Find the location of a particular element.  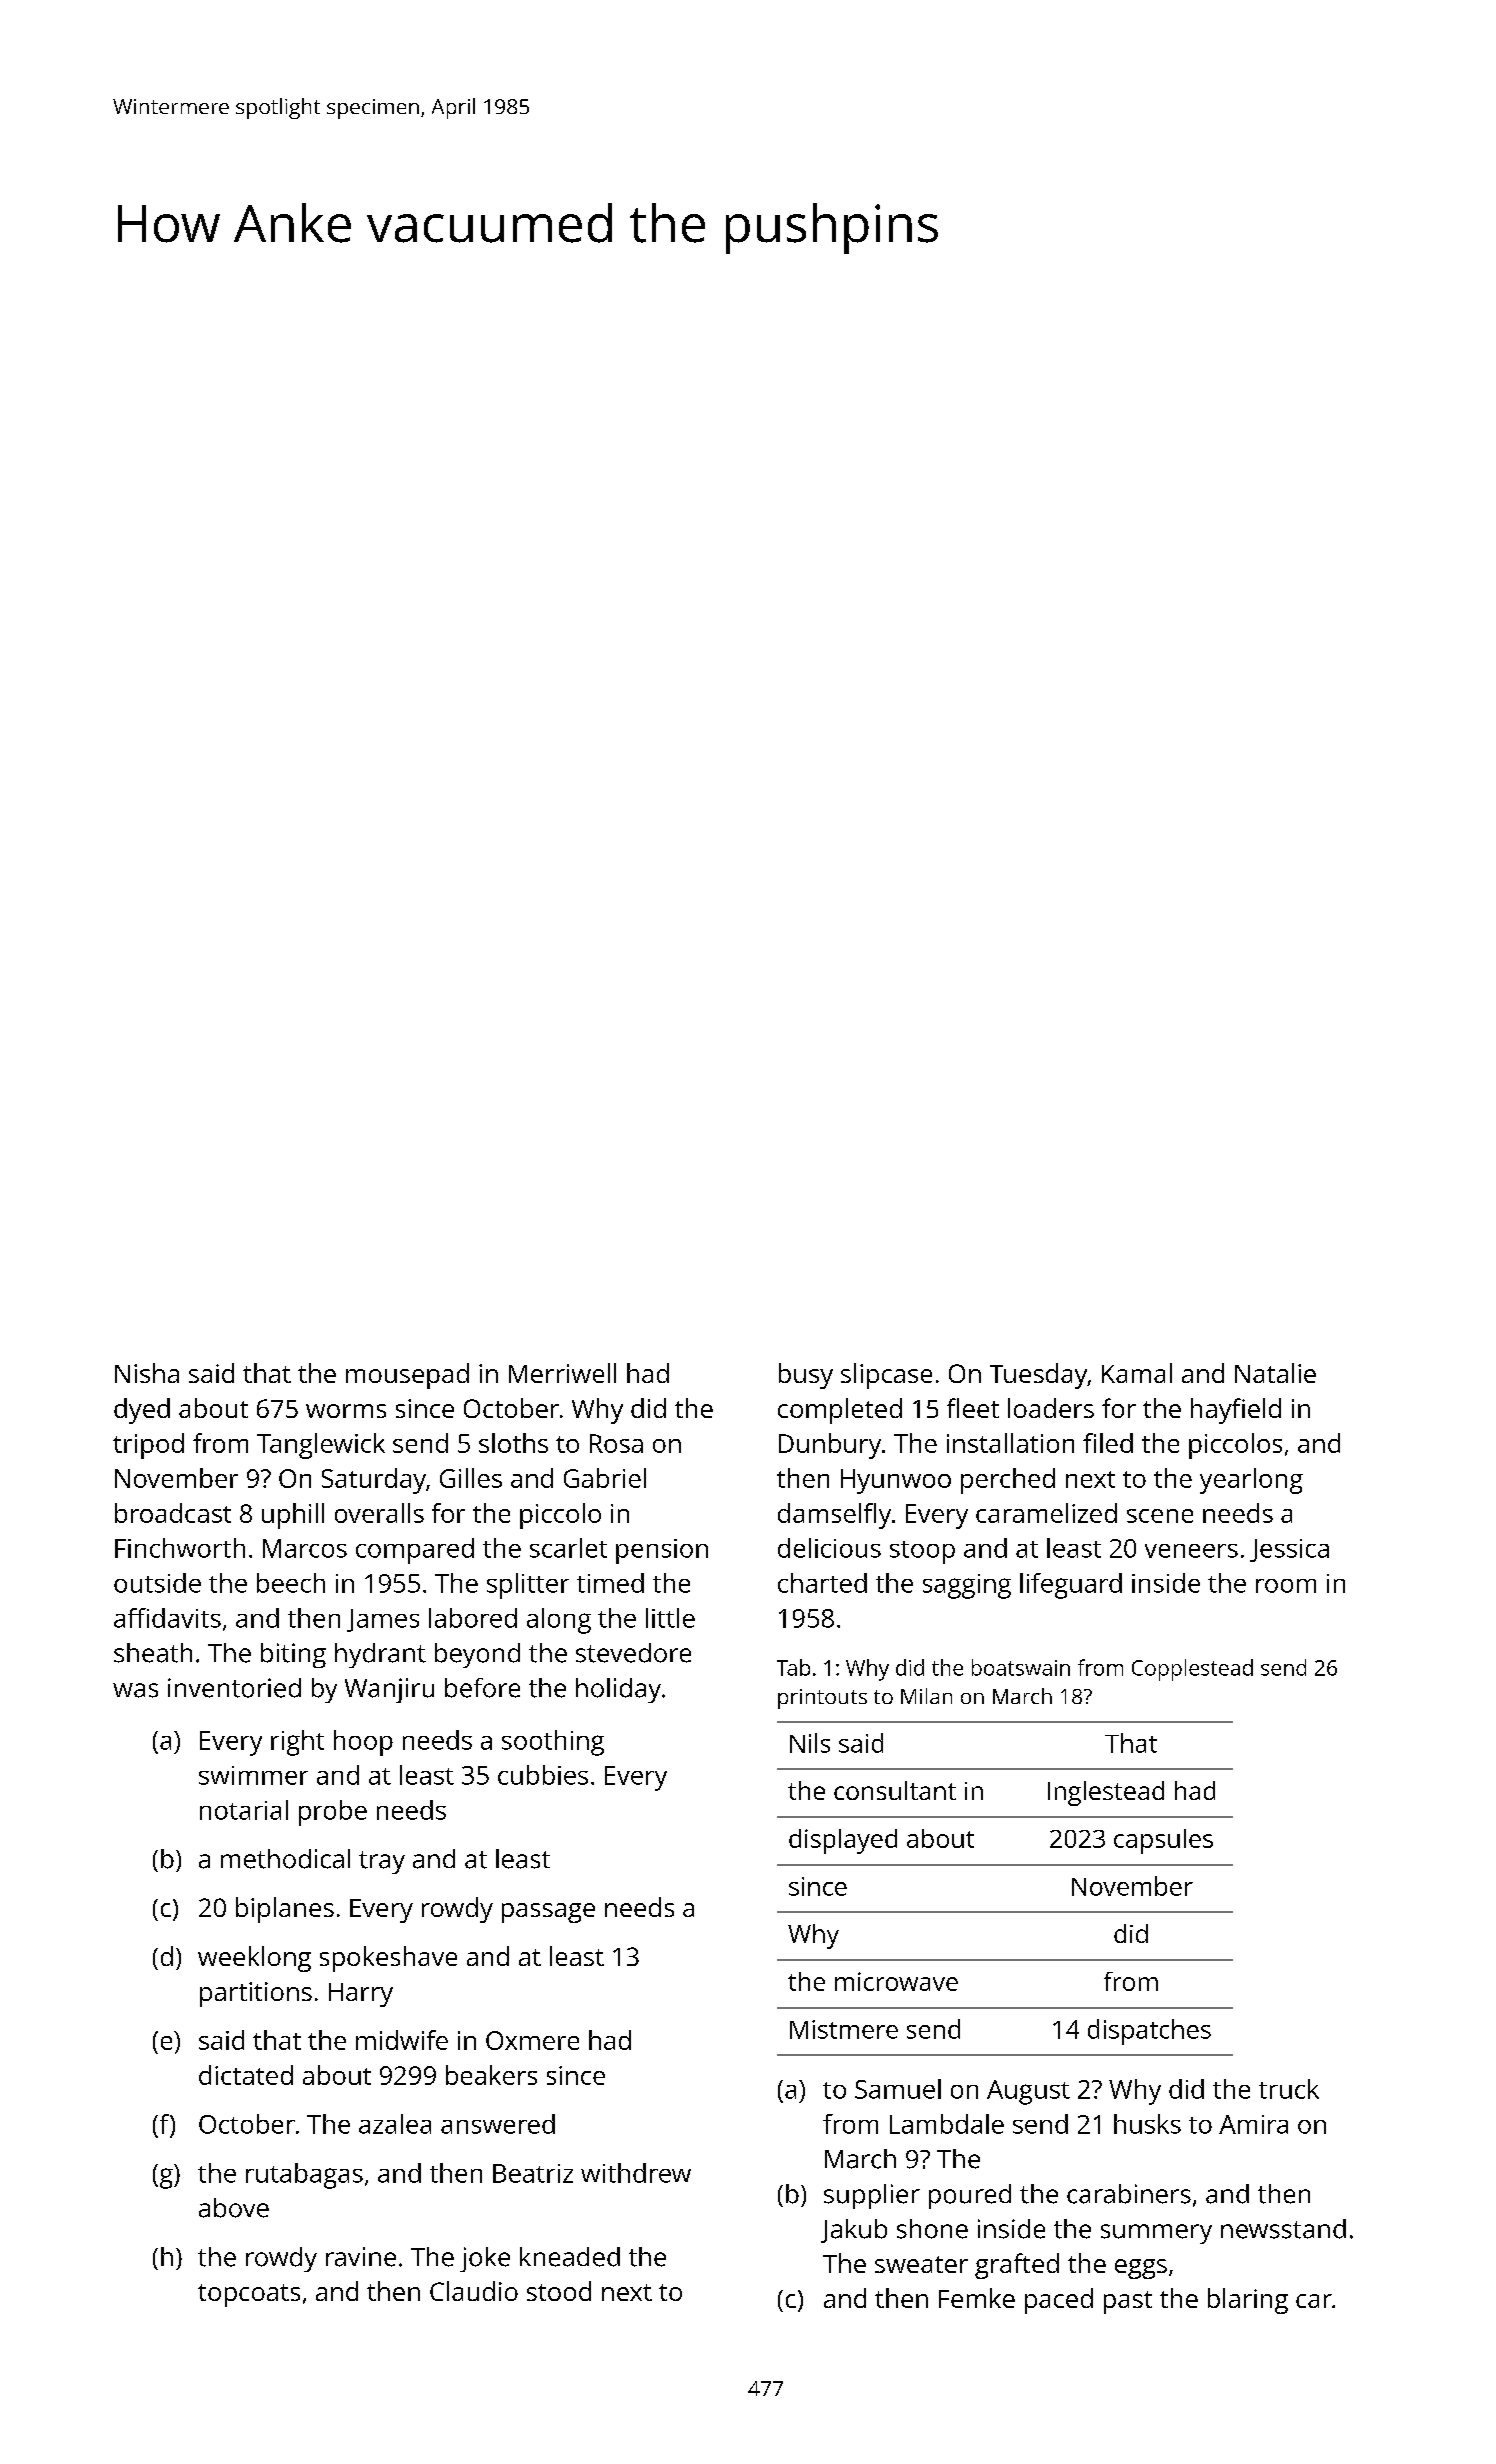

mousepad is located at coordinates (407, 1376).
